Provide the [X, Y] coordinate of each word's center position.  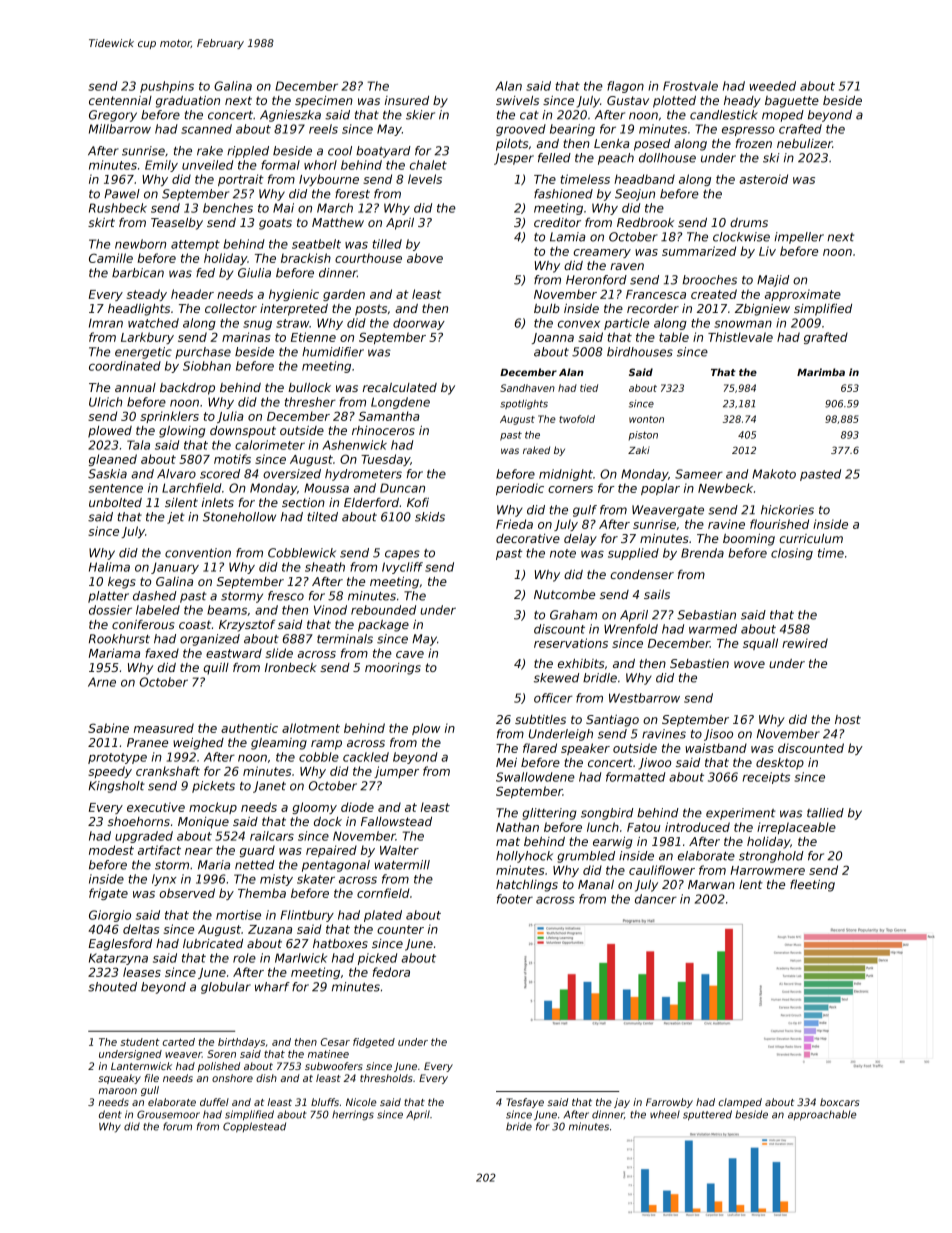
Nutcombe [564, 594]
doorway [419, 324]
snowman [743, 324]
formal [280, 165]
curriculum [811, 538]
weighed [198, 744]
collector [231, 308]
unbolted [115, 502]
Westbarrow [644, 698]
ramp [326, 745]
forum [177, 1126]
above [425, 258]
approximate [803, 295]
